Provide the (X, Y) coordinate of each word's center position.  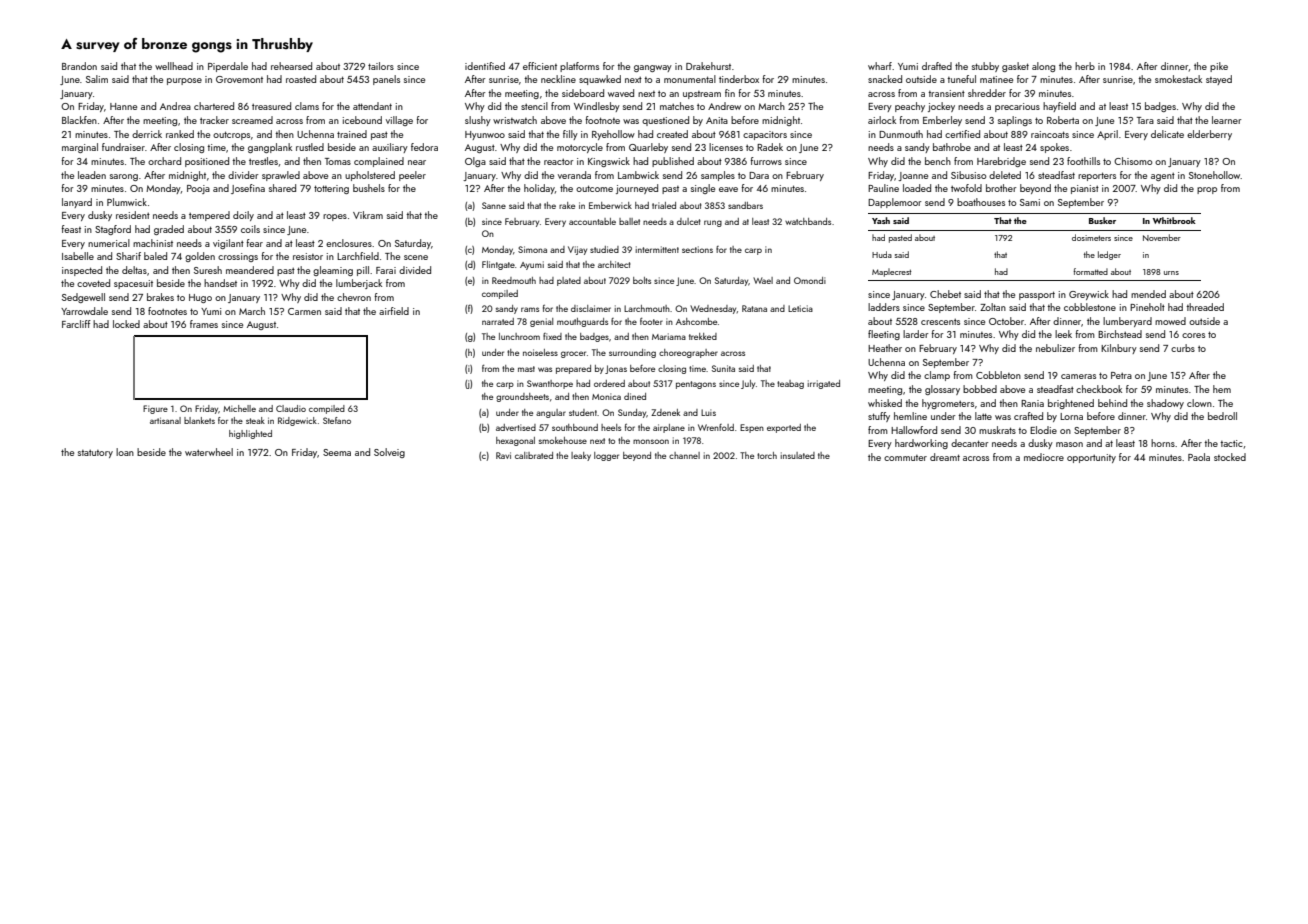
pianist (1085, 189)
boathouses (981, 202)
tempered (209, 216)
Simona (532, 249)
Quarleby (648, 148)
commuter (905, 458)
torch (767, 455)
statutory (95, 454)
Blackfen (79, 120)
